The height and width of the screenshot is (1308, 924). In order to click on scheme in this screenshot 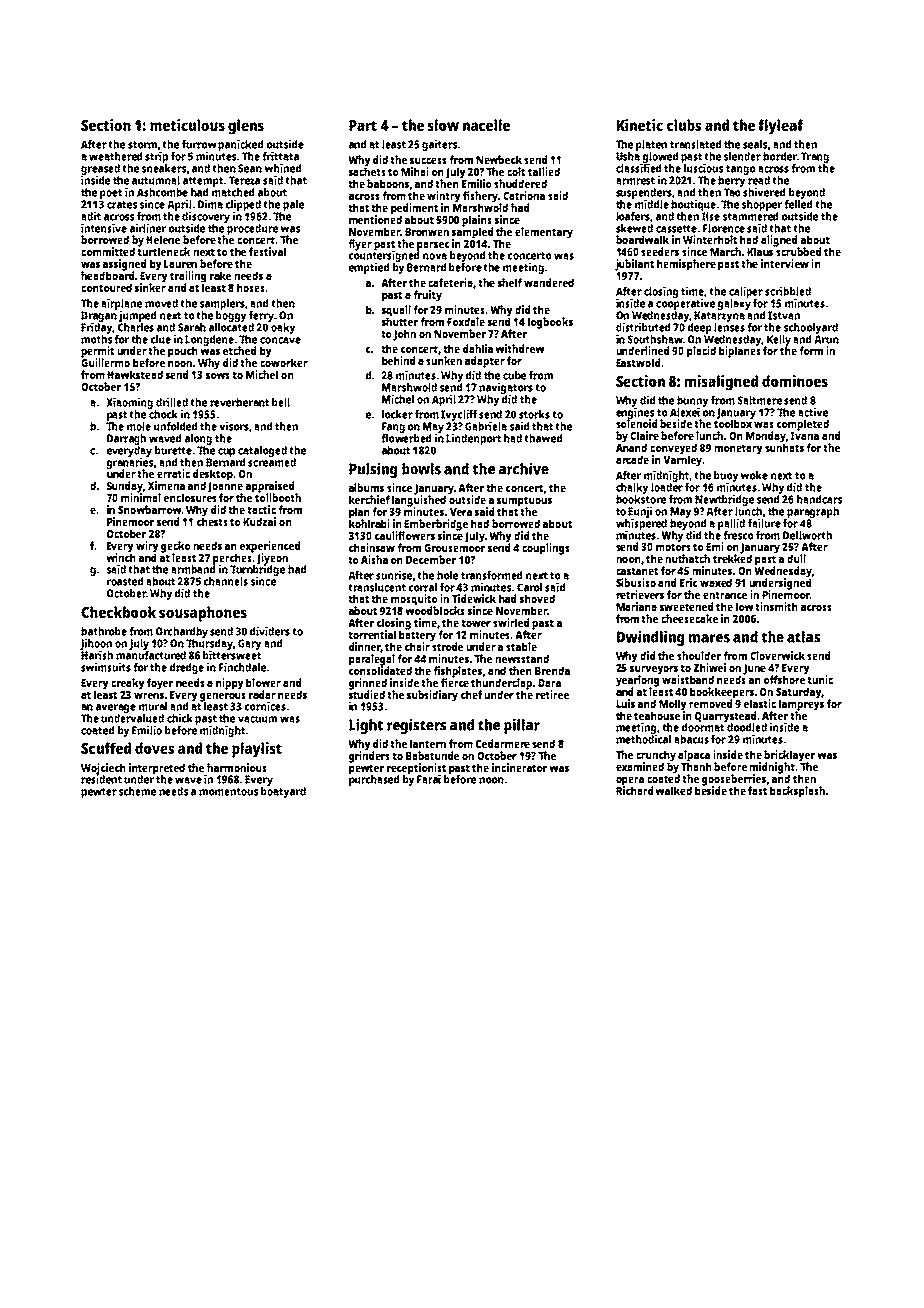, I will do `click(137, 791)`.
